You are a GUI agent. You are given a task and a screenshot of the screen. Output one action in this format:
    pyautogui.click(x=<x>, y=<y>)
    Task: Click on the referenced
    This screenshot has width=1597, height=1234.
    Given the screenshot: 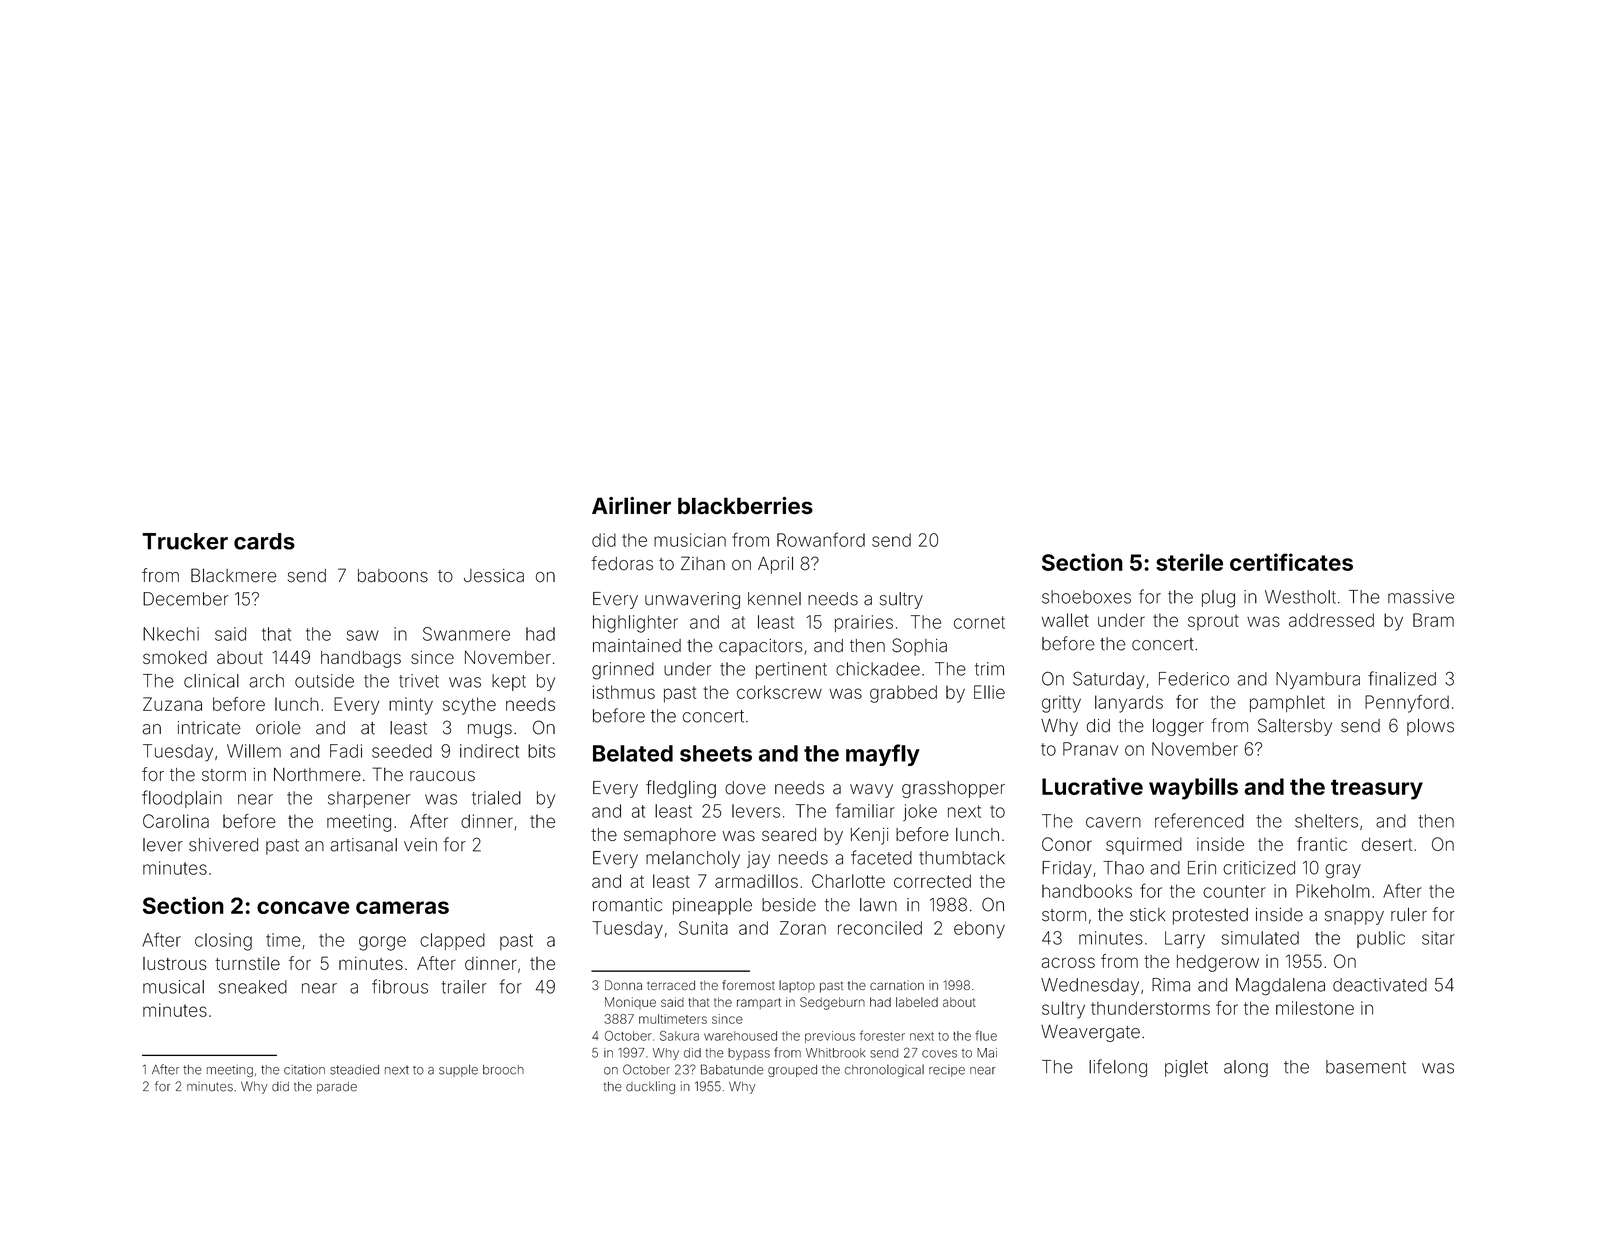 What is the action you would take?
    pyautogui.click(x=1199, y=820)
